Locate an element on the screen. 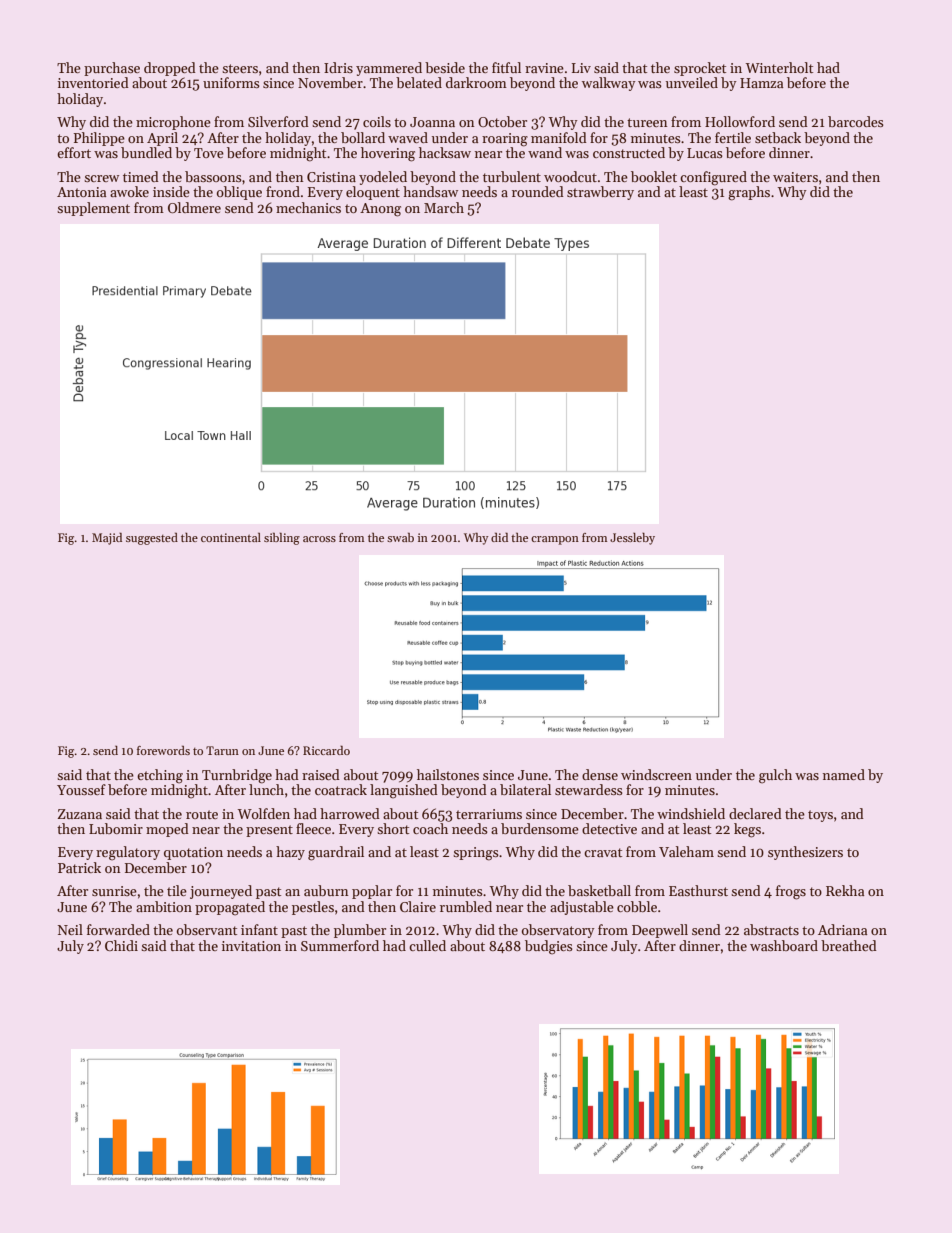 The height and width of the screenshot is (1233, 952). route is located at coordinates (202, 814).
